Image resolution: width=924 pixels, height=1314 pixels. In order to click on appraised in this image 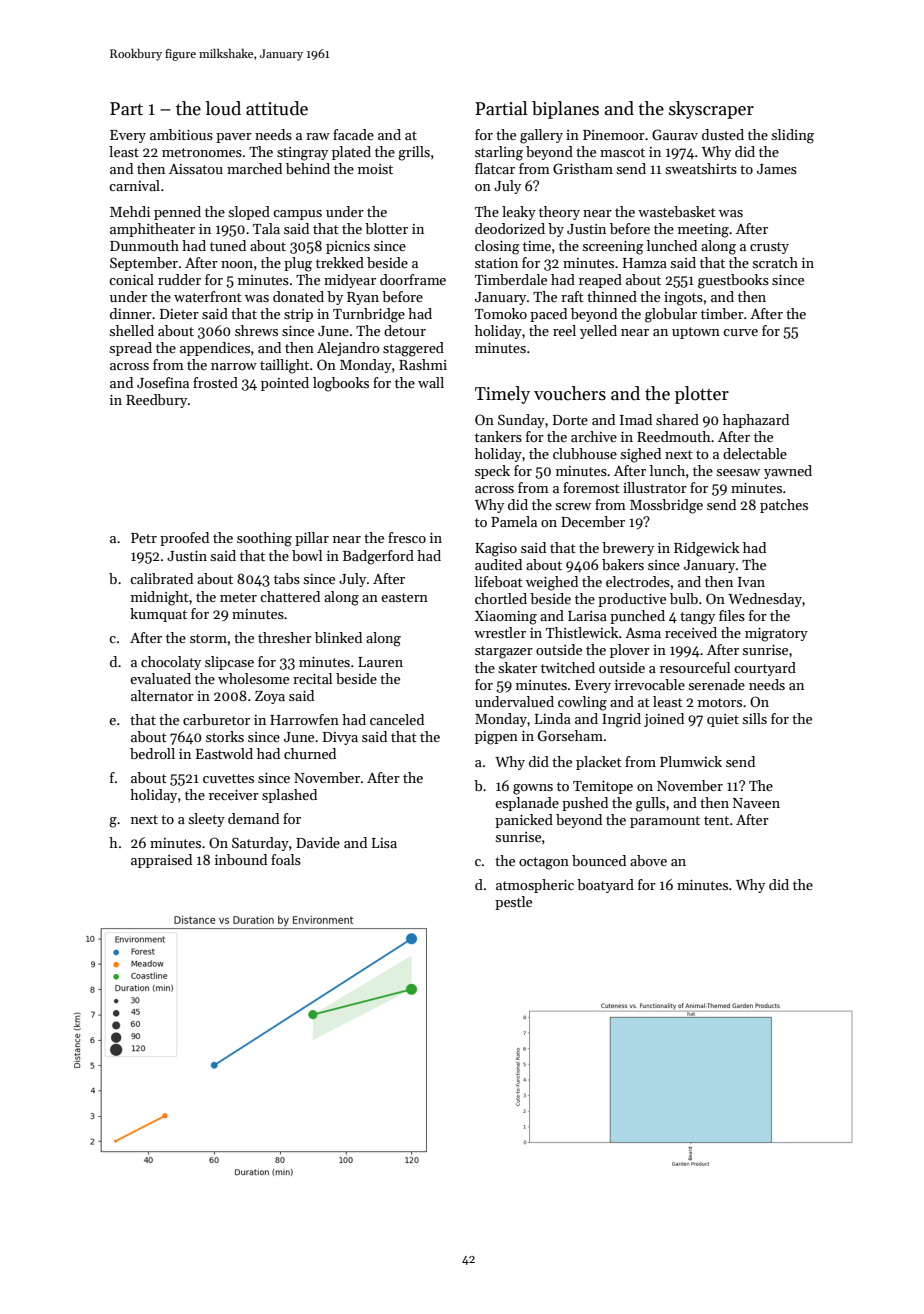, I will do `click(161, 861)`.
